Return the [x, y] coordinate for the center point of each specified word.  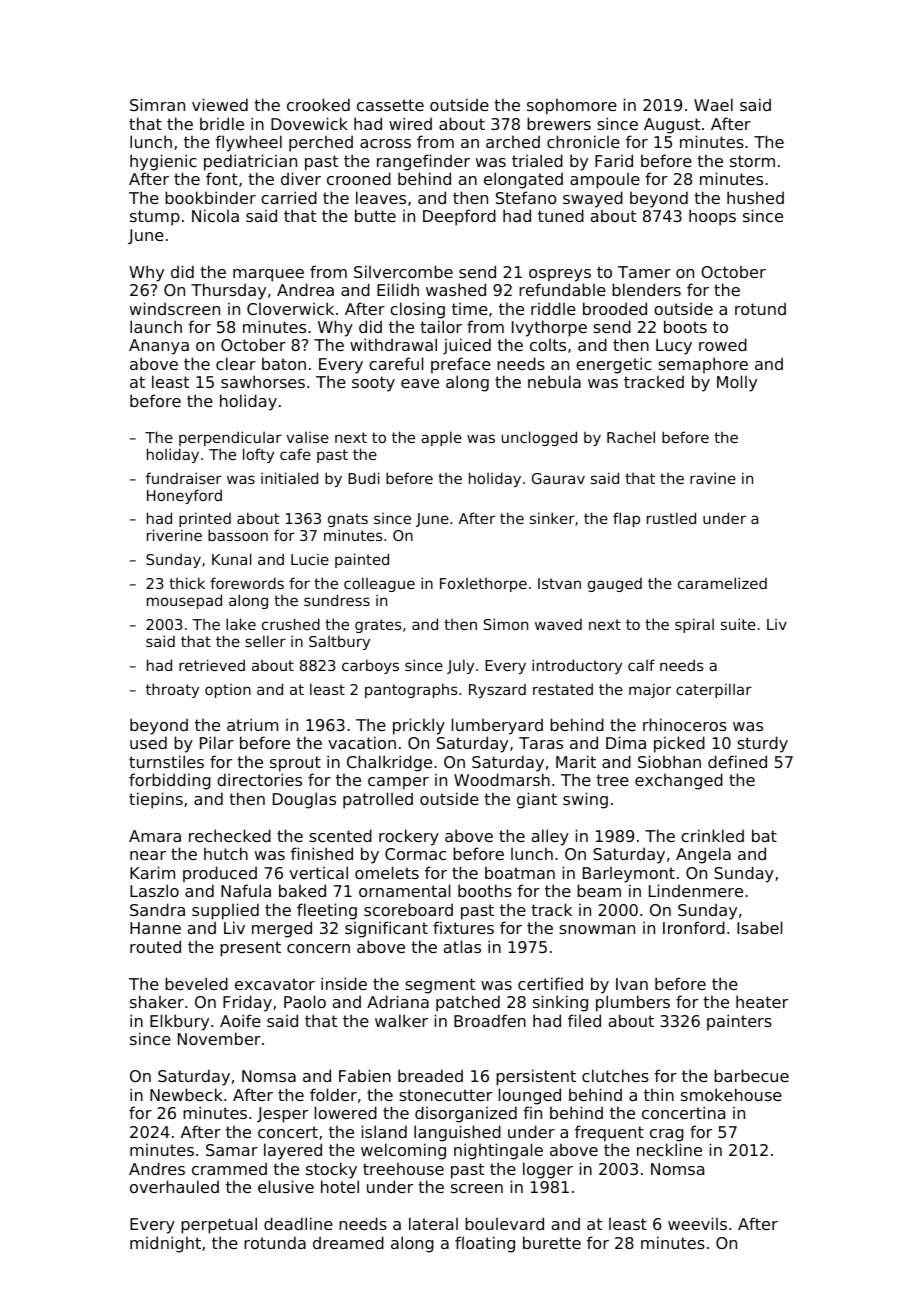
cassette [390, 105]
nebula [554, 381]
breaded [430, 1075]
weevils [697, 1223]
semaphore [703, 365]
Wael [713, 104]
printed [205, 519]
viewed [220, 104]
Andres [157, 1168]
